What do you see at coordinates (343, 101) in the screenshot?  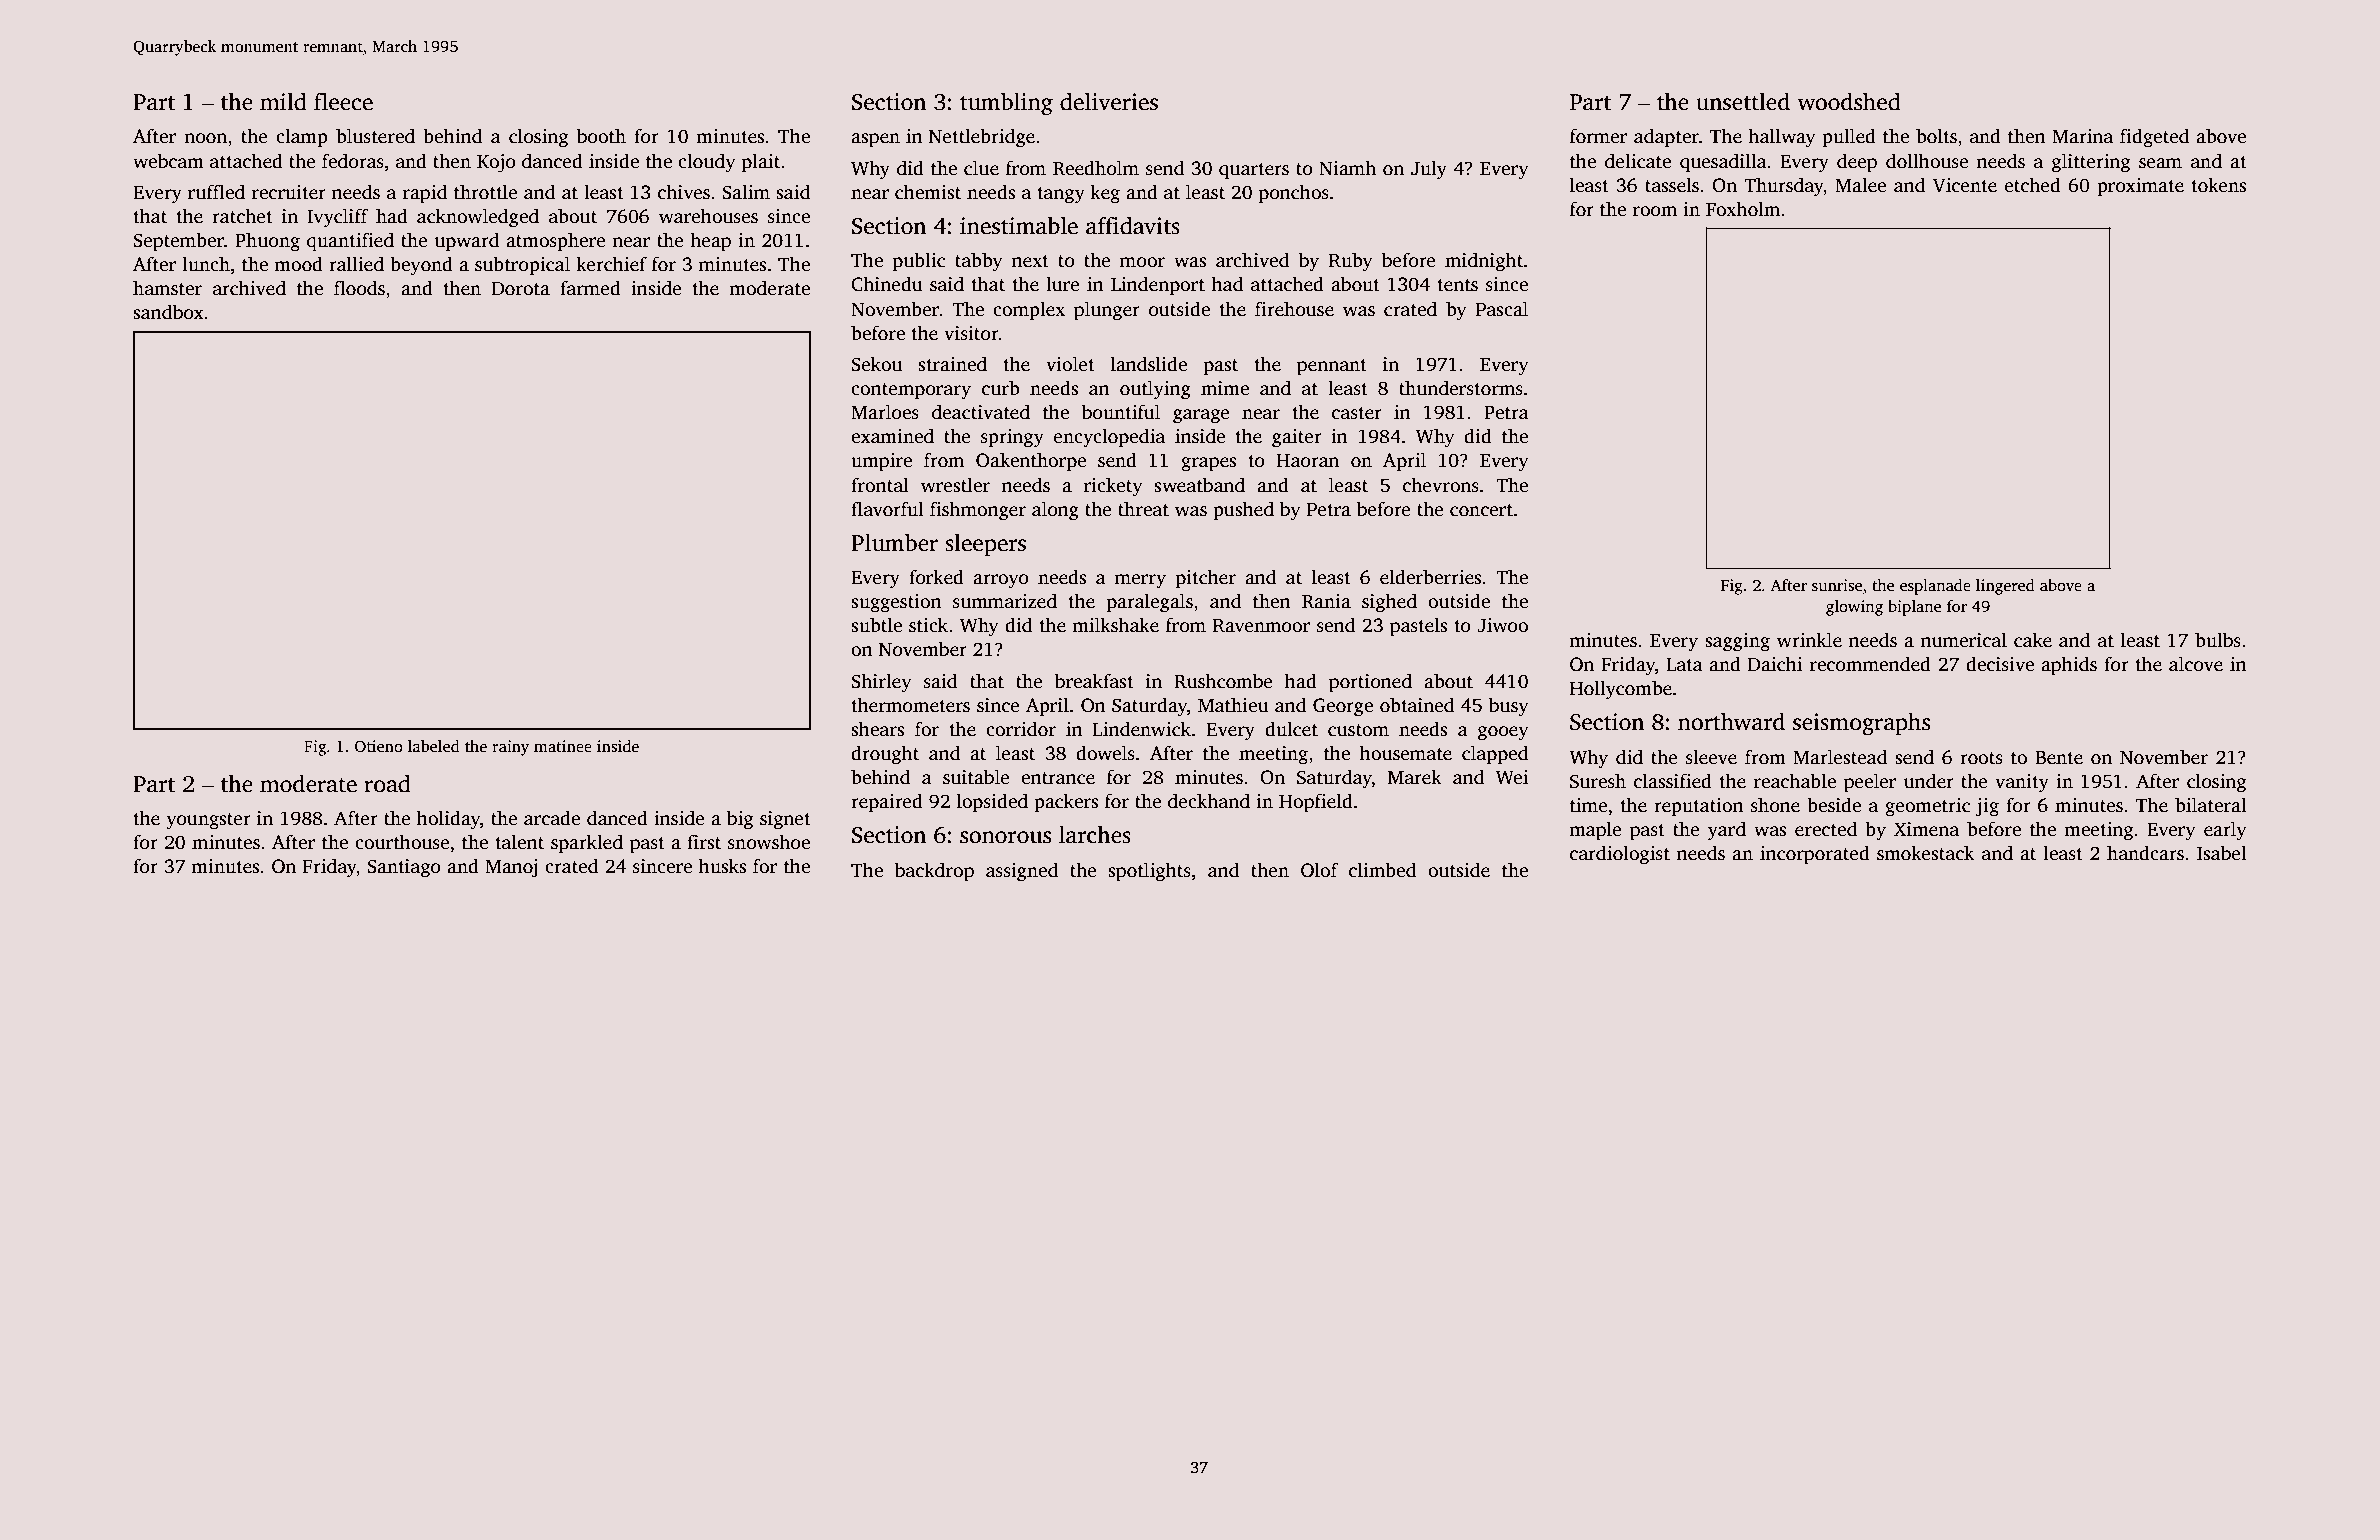 I see `fleece` at bounding box center [343, 101].
